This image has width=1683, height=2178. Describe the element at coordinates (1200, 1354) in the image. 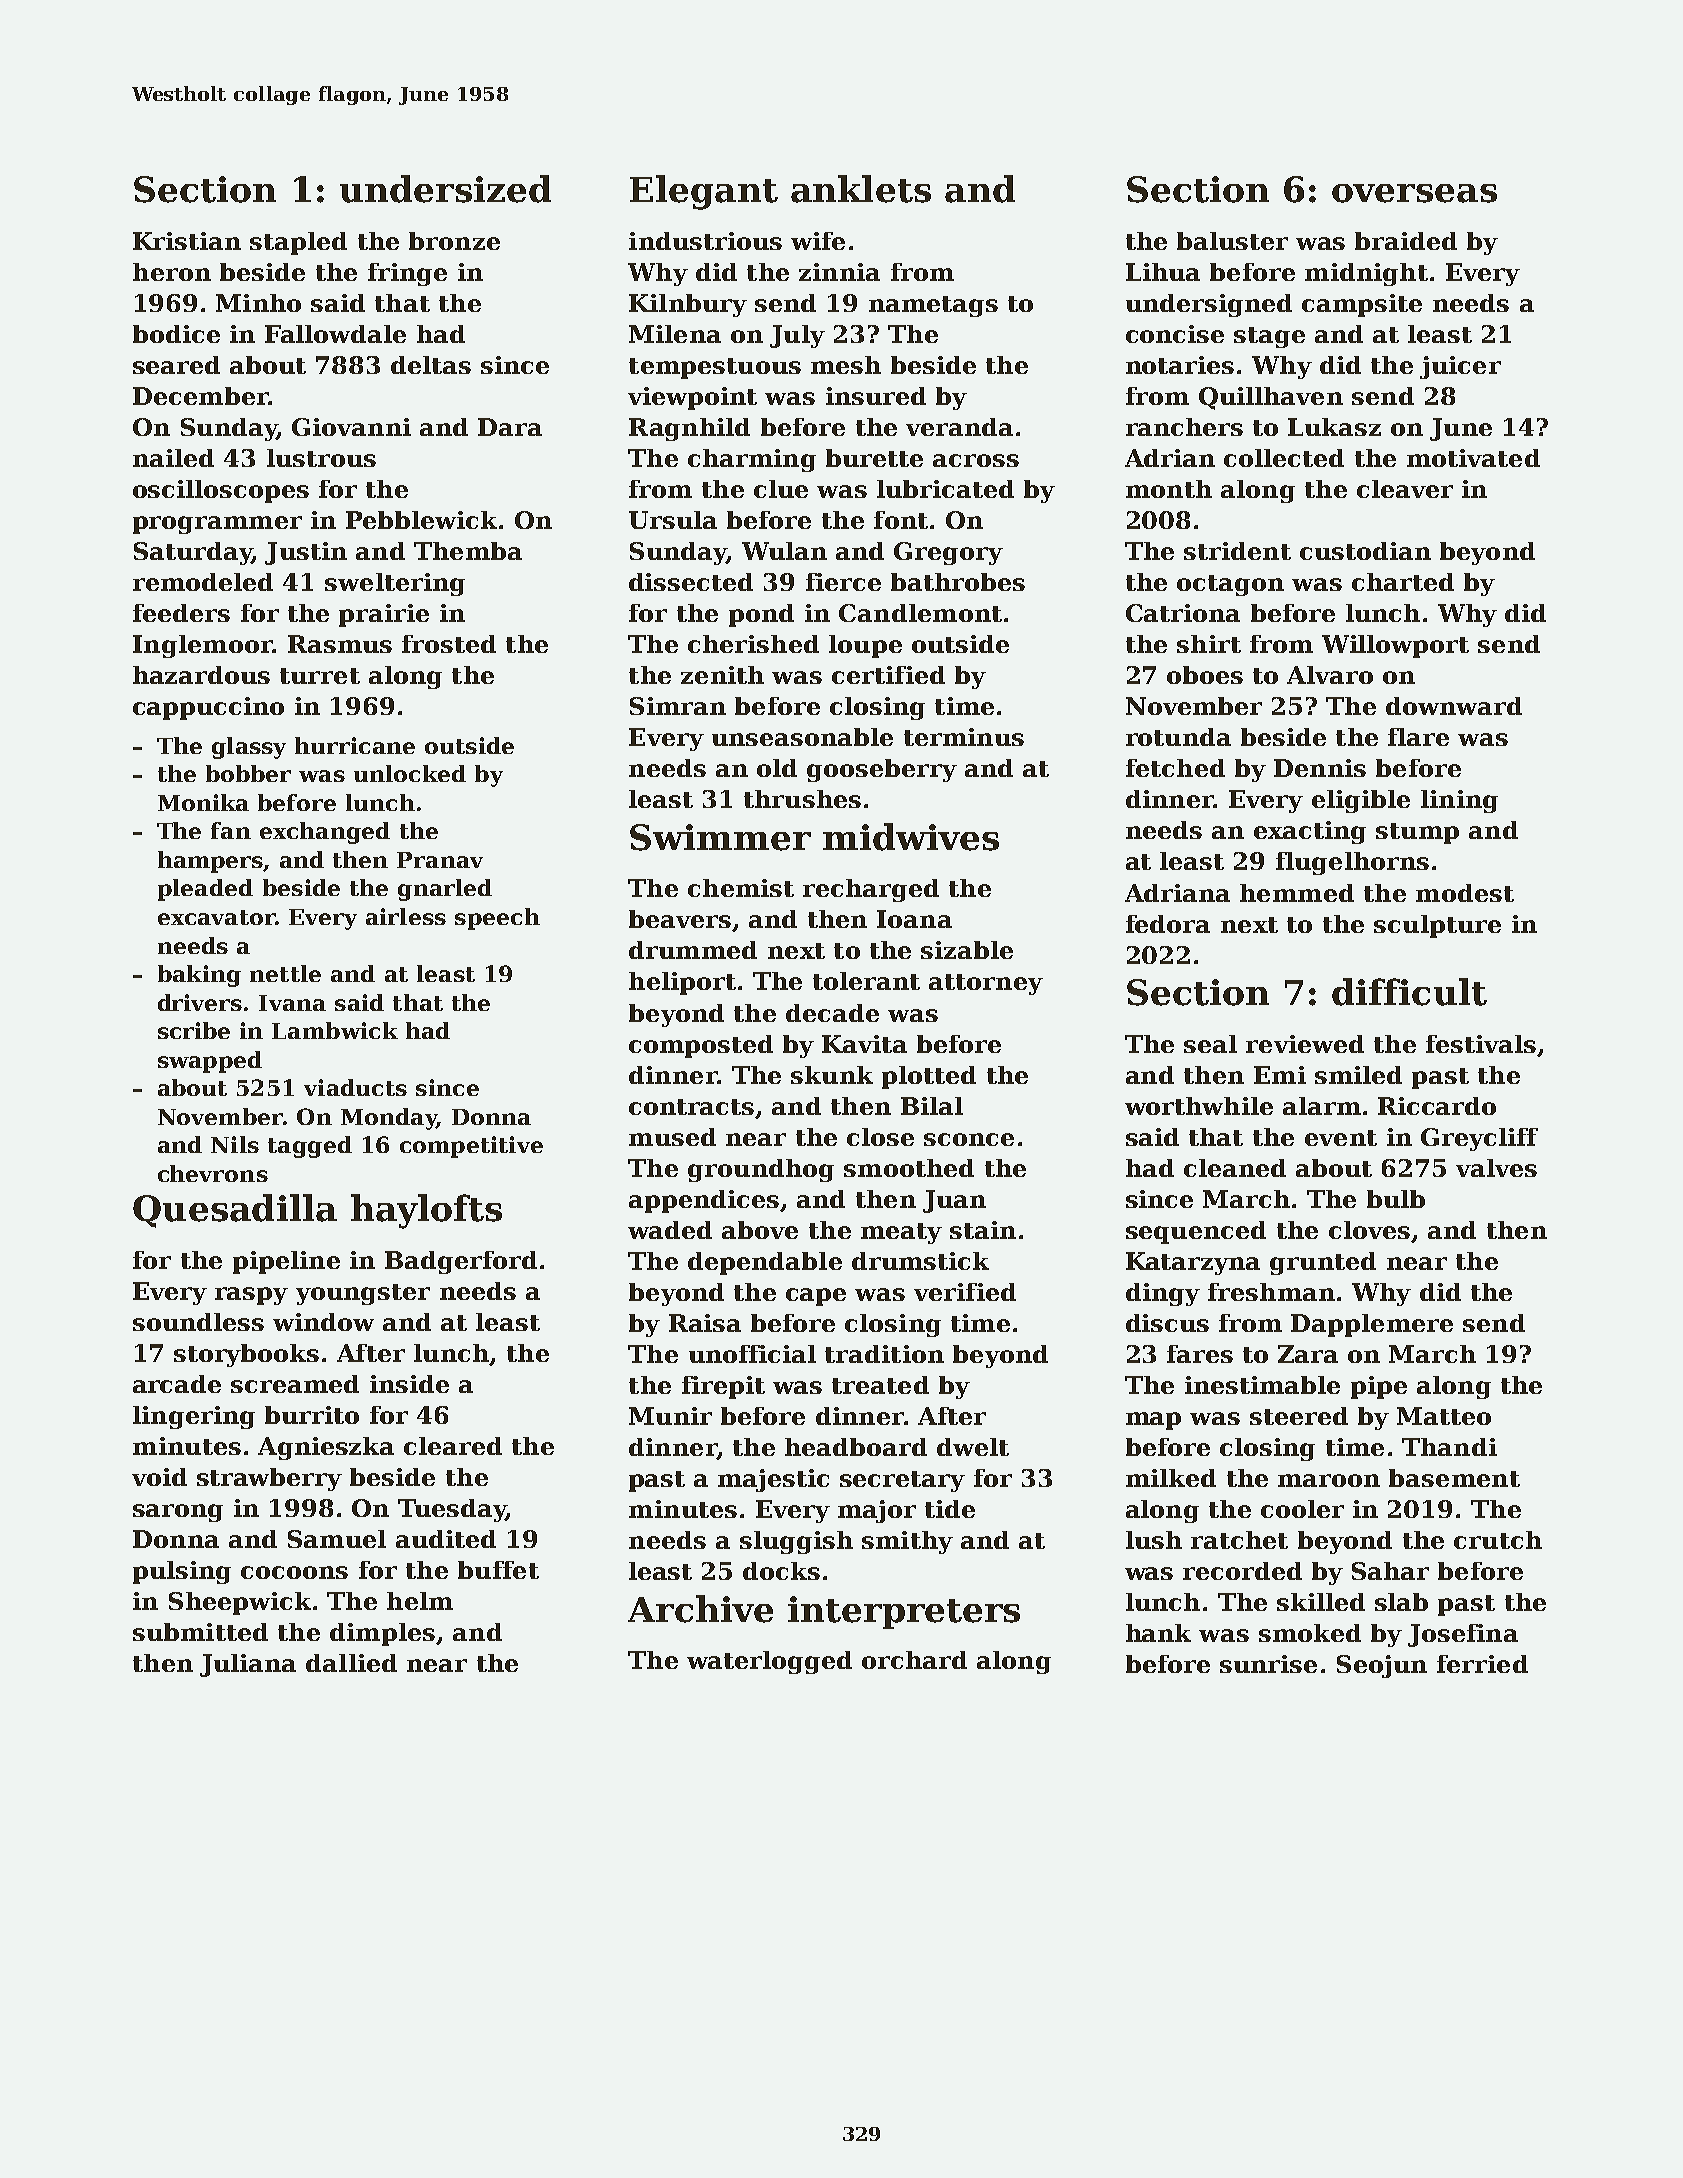

I see `fares` at that location.
